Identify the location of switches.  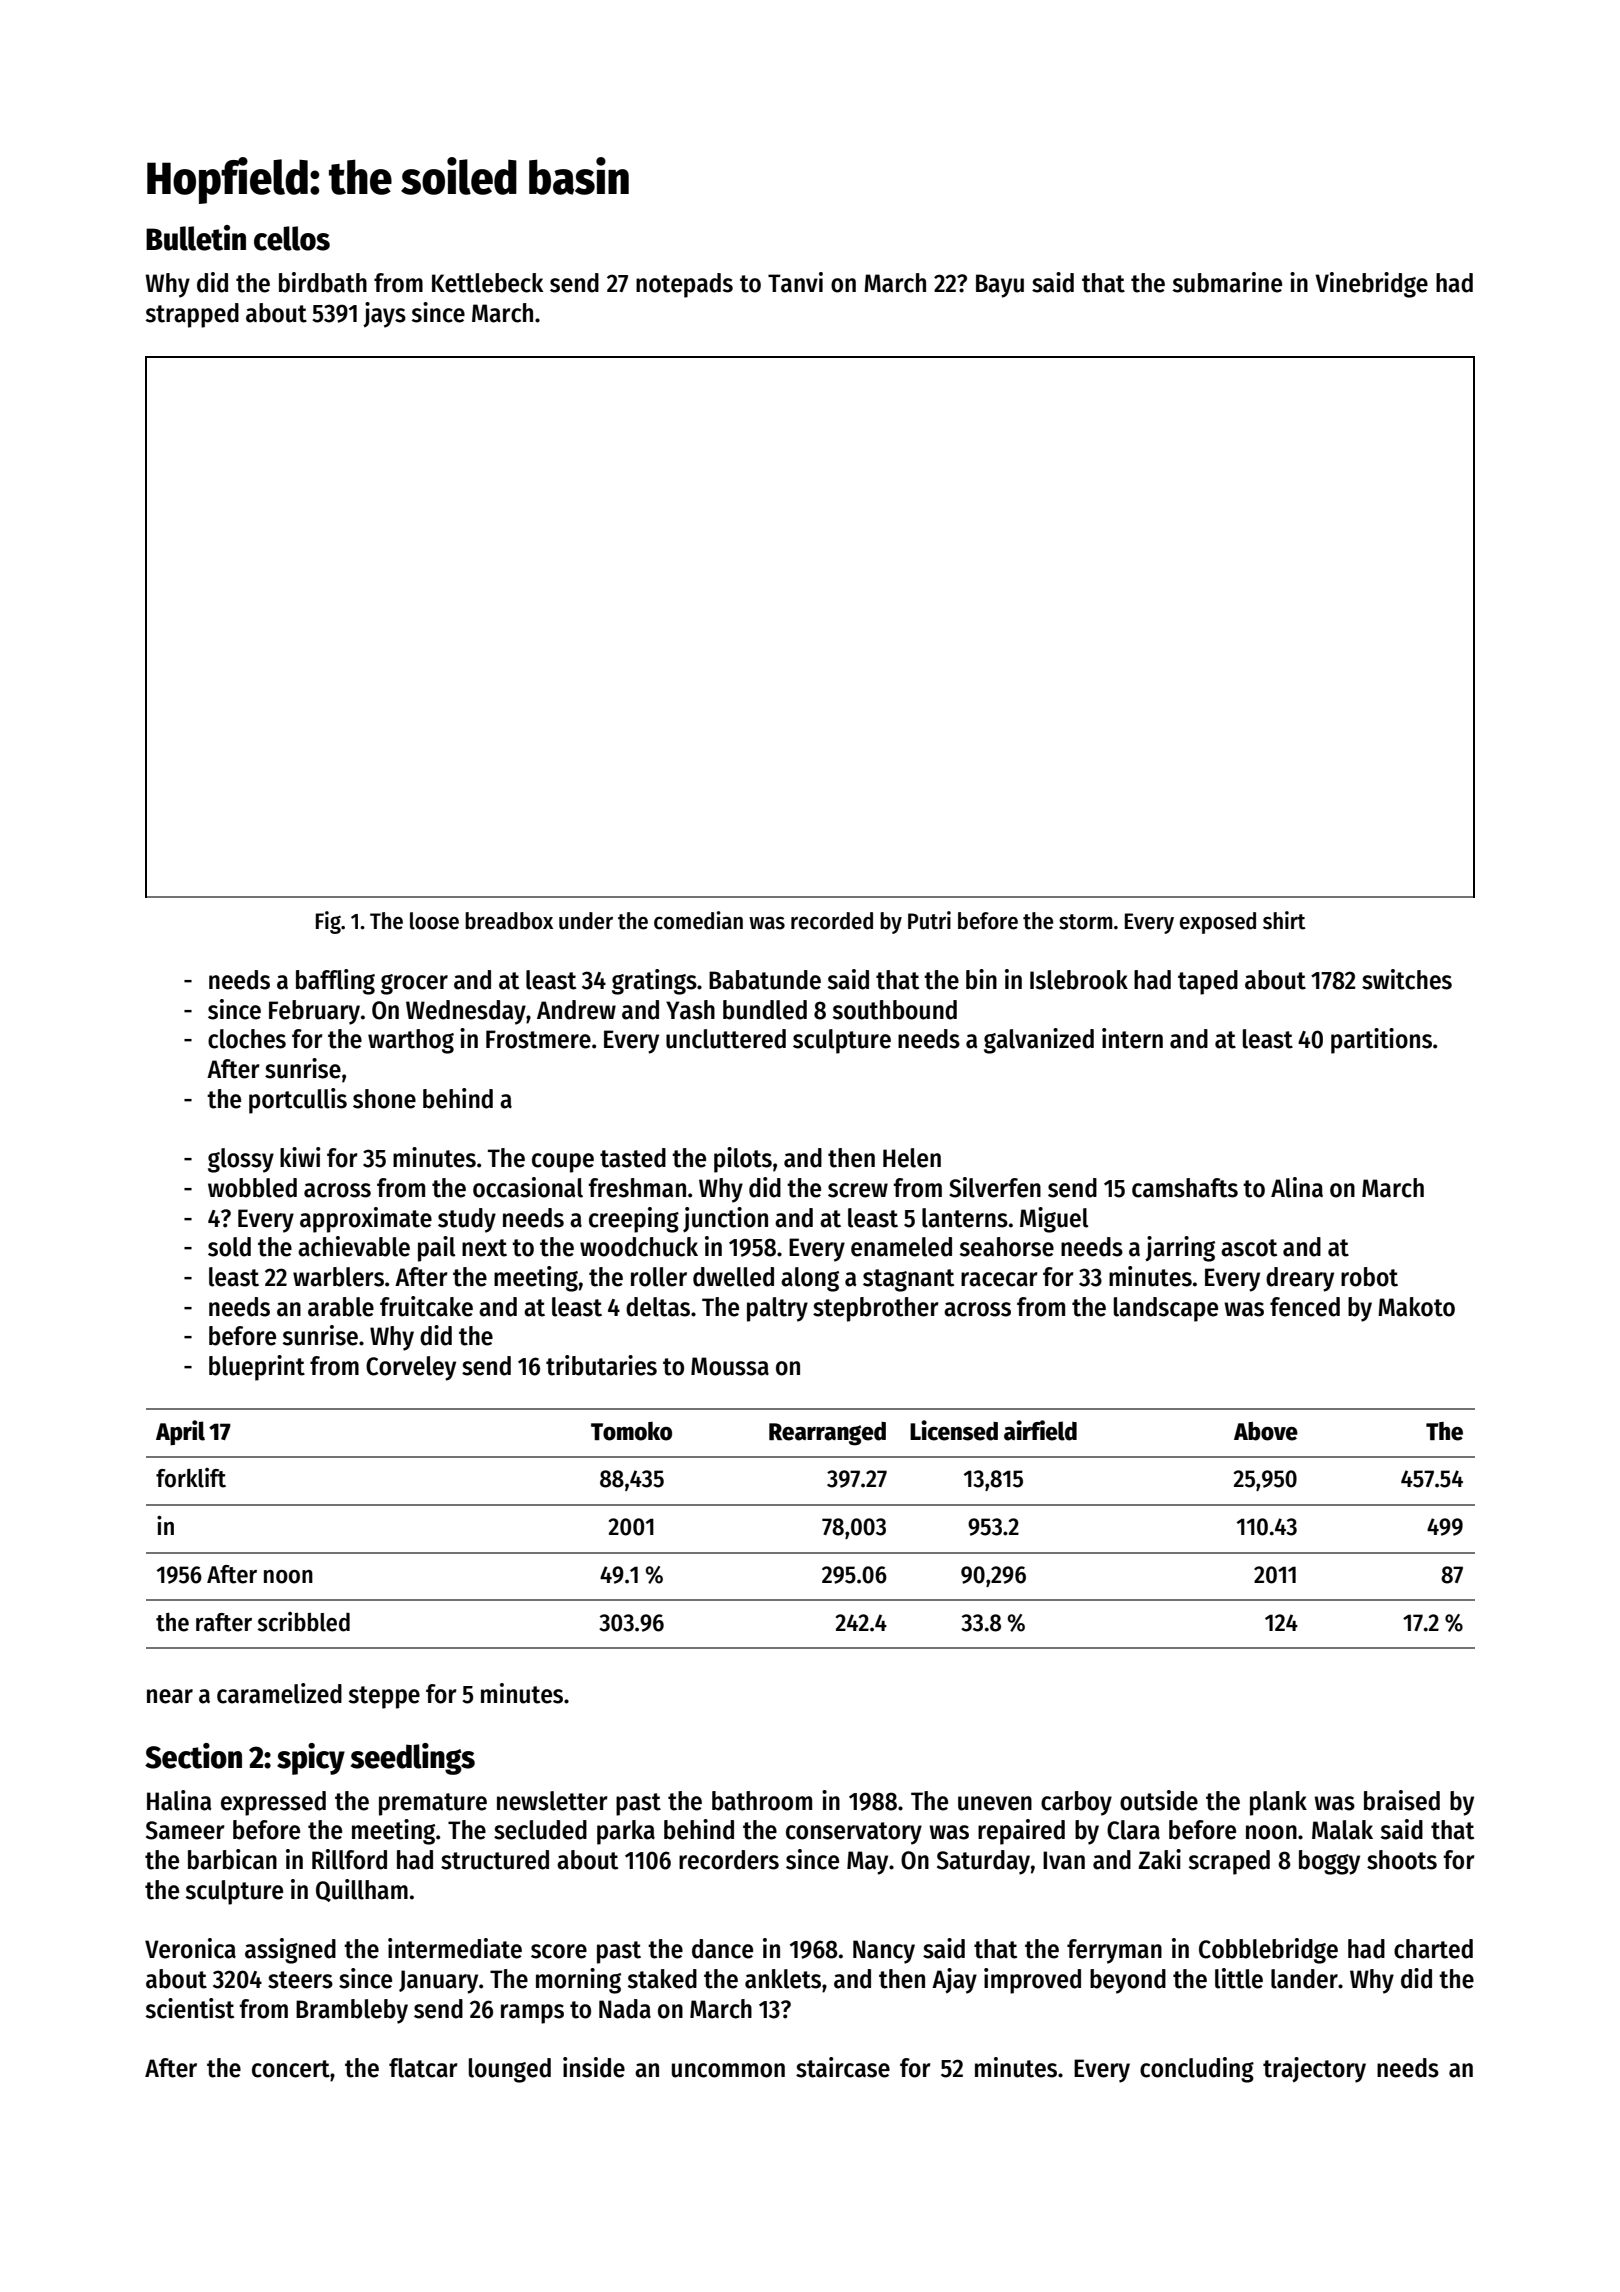
(1407, 979).
